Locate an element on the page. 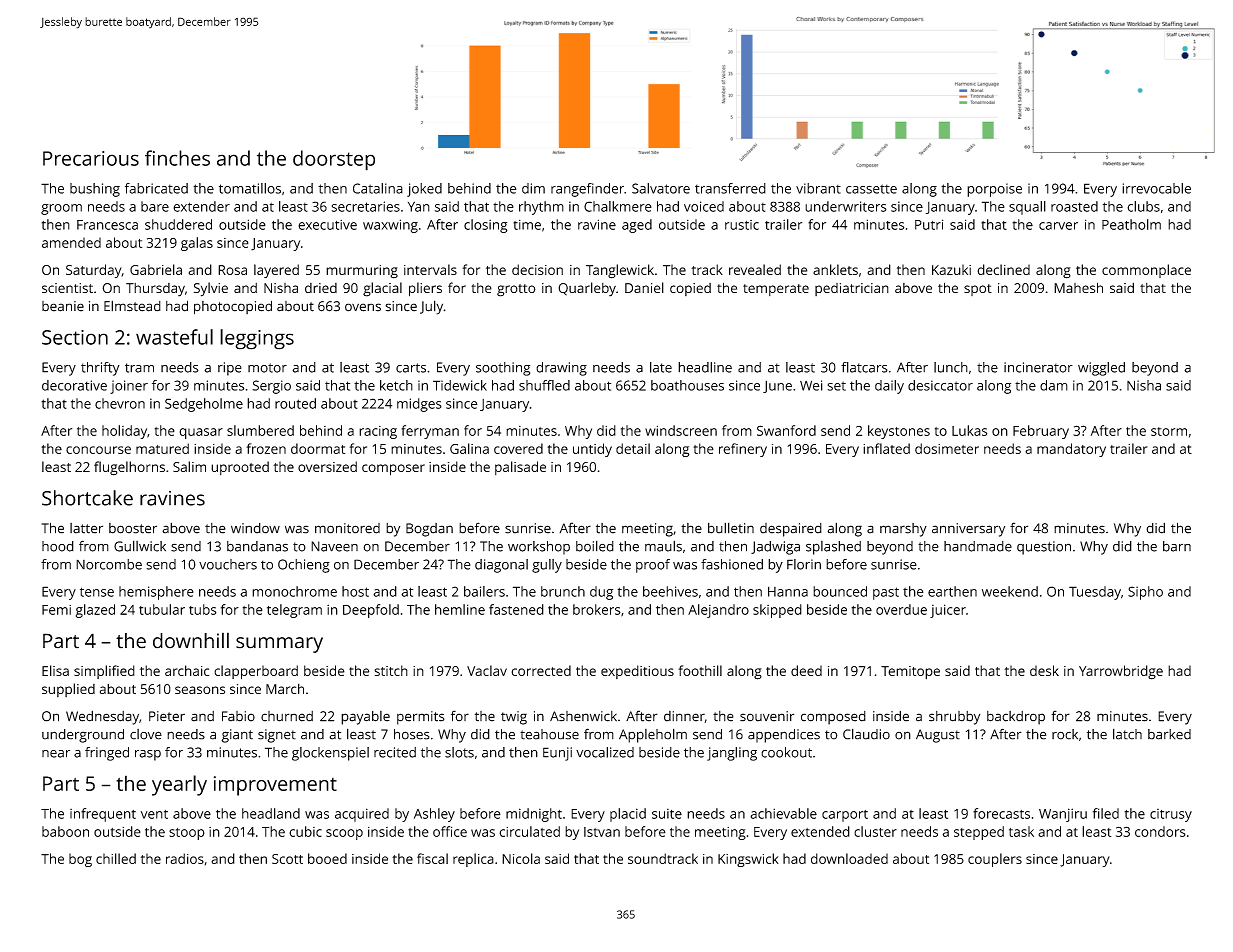 Image resolution: width=1233 pixels, height=952 pixels. Vaclav is located at coordinates (487, 670).
